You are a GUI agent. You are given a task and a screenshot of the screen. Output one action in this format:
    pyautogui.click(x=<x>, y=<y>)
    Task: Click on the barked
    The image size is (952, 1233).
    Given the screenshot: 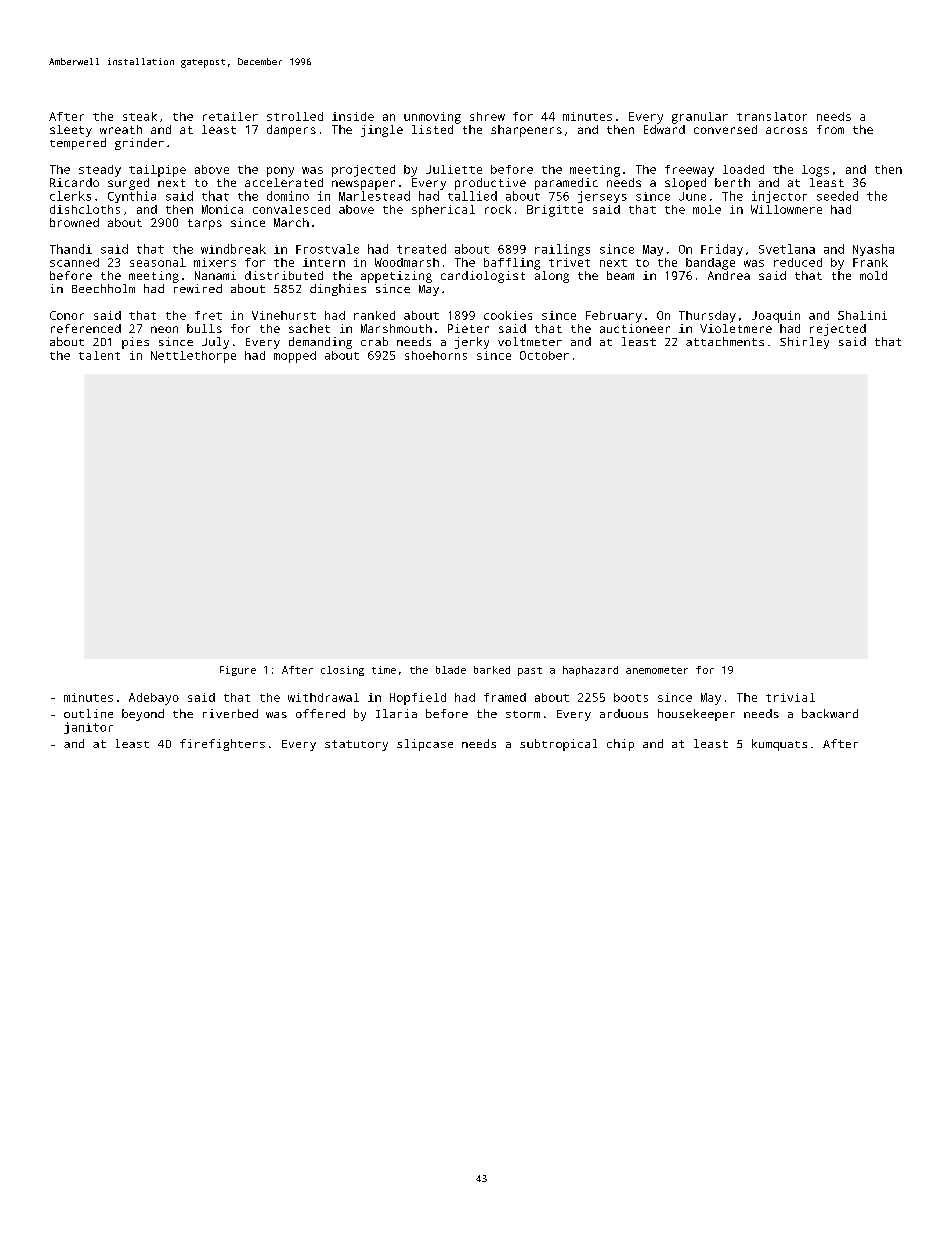 What is the action you would take?
    pyautogui.click(x=492, y=670)
